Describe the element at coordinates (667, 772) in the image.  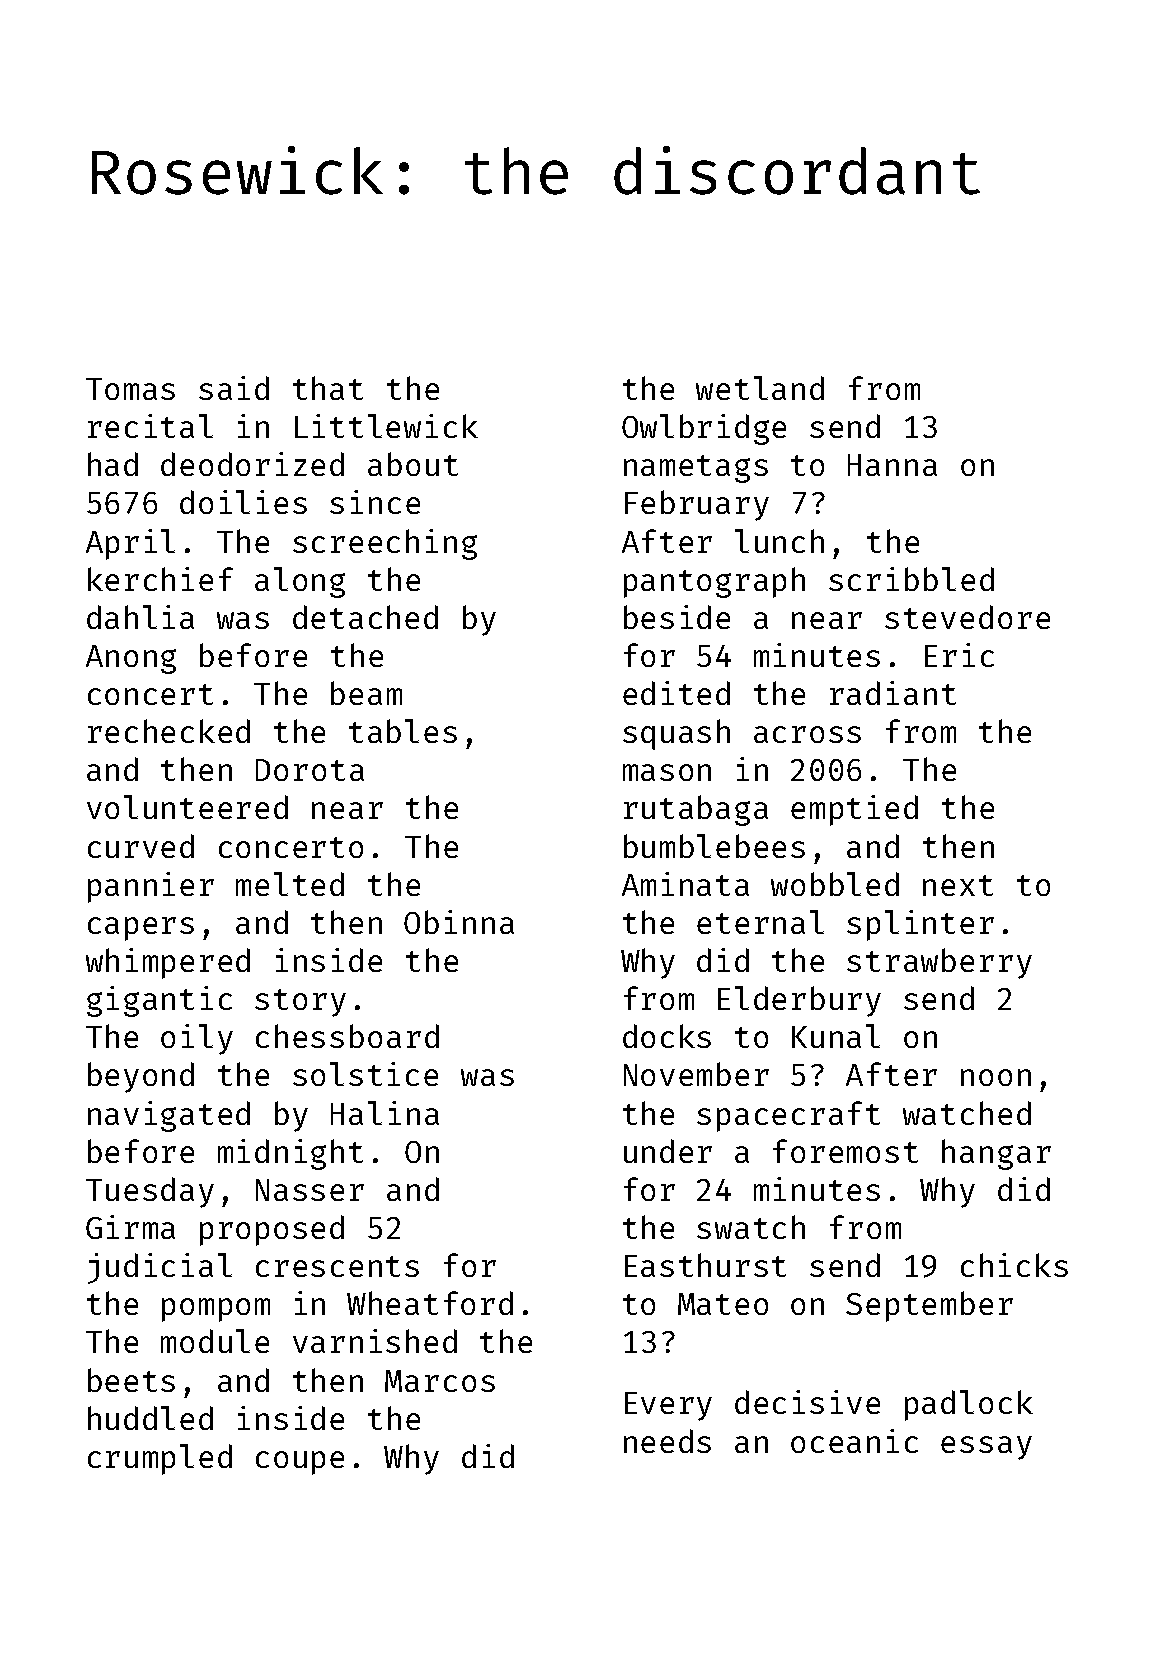
I see `mason` at that location.
